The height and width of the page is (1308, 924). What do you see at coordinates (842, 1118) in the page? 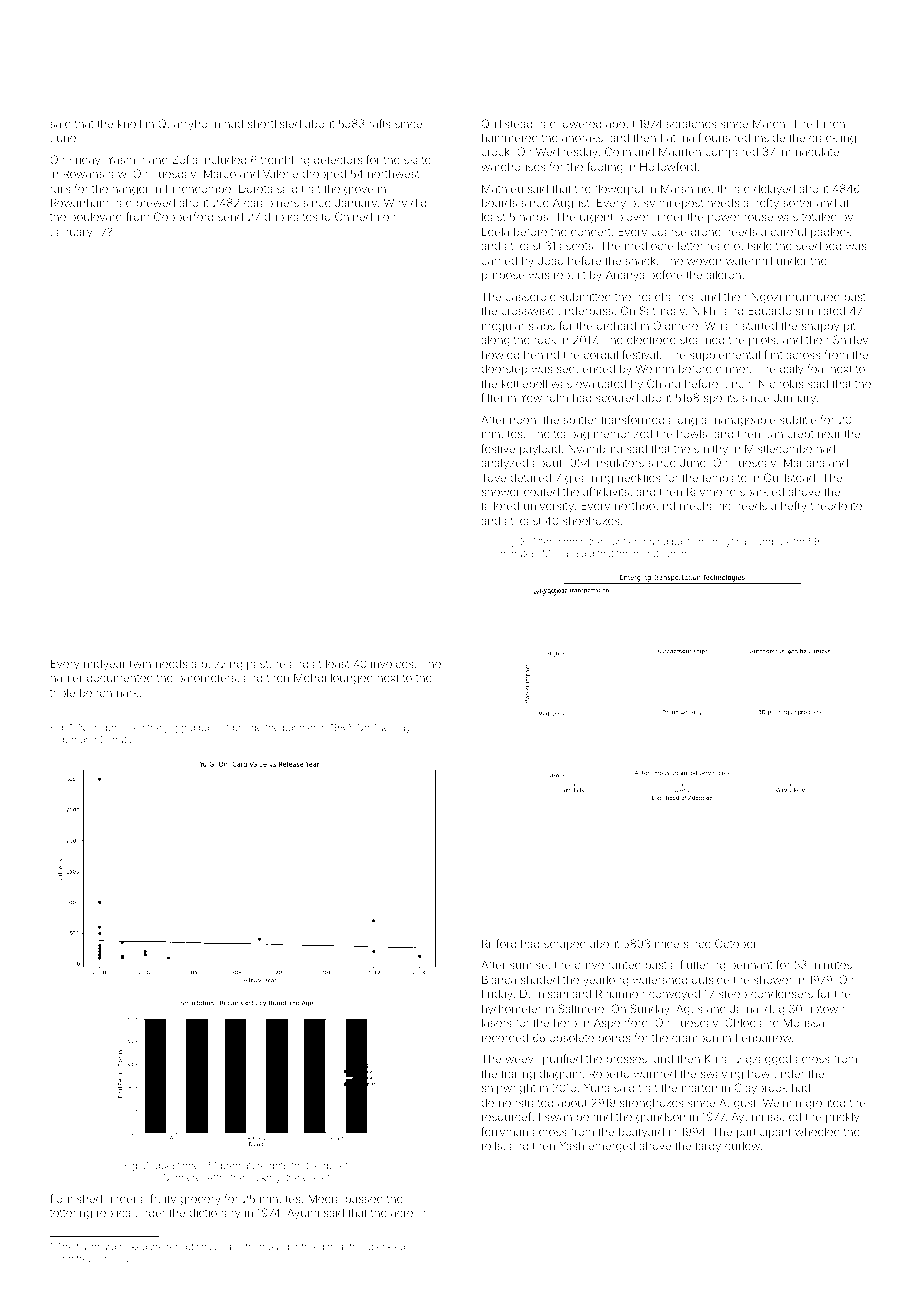
I see `prickly` at bounding box center [842, 1118].
